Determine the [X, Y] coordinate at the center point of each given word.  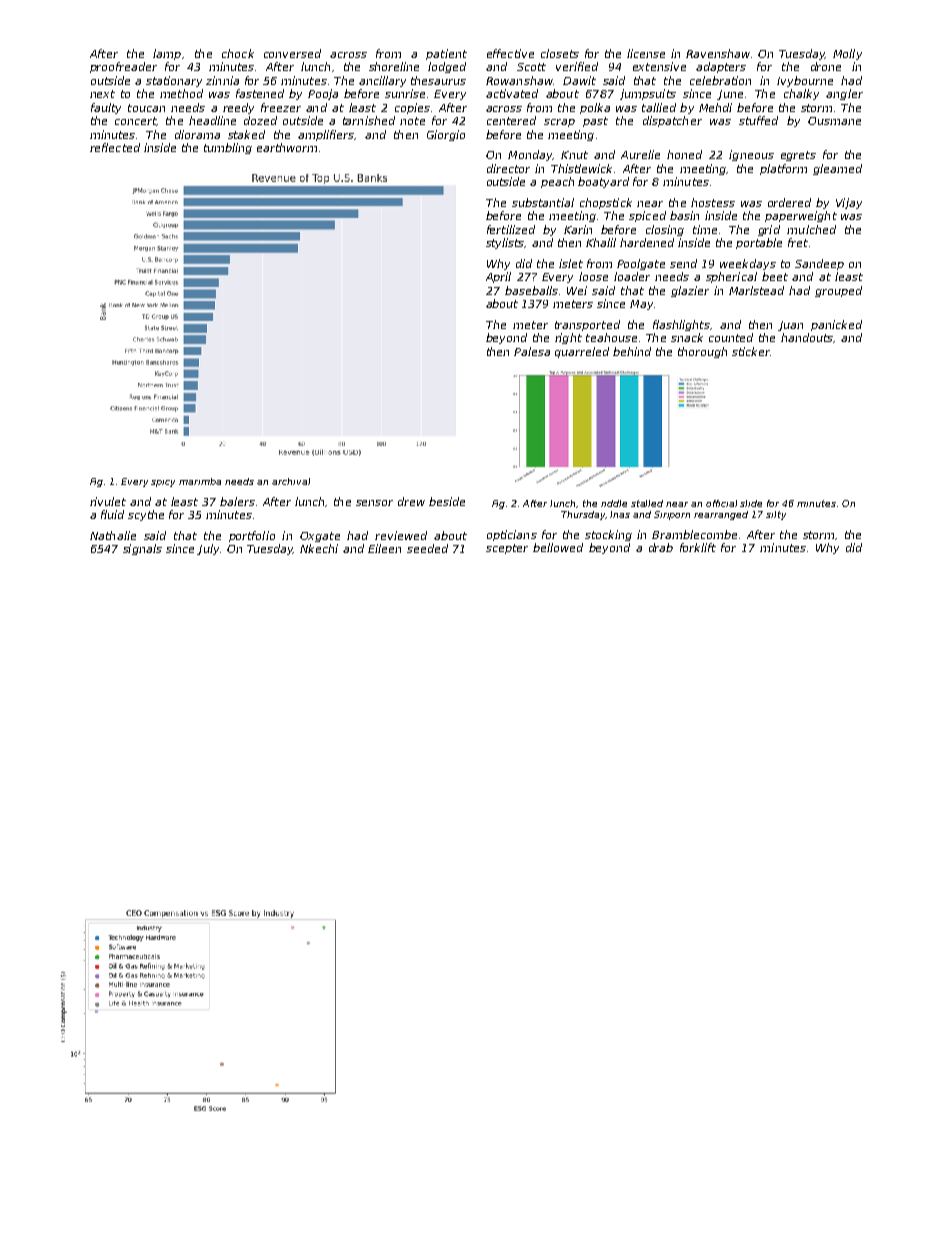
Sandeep [819, 264]
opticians [512, 535]
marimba [200, 481]
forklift [698, 547]
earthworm [287, 147]
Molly [847, 54]
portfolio [252, 536]
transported [587, 325]
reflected [115, 147]
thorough [702, 352]
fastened [260, 93]
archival [291, 481]
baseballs [531, 290]
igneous [751, 155]
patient [446, 54]
